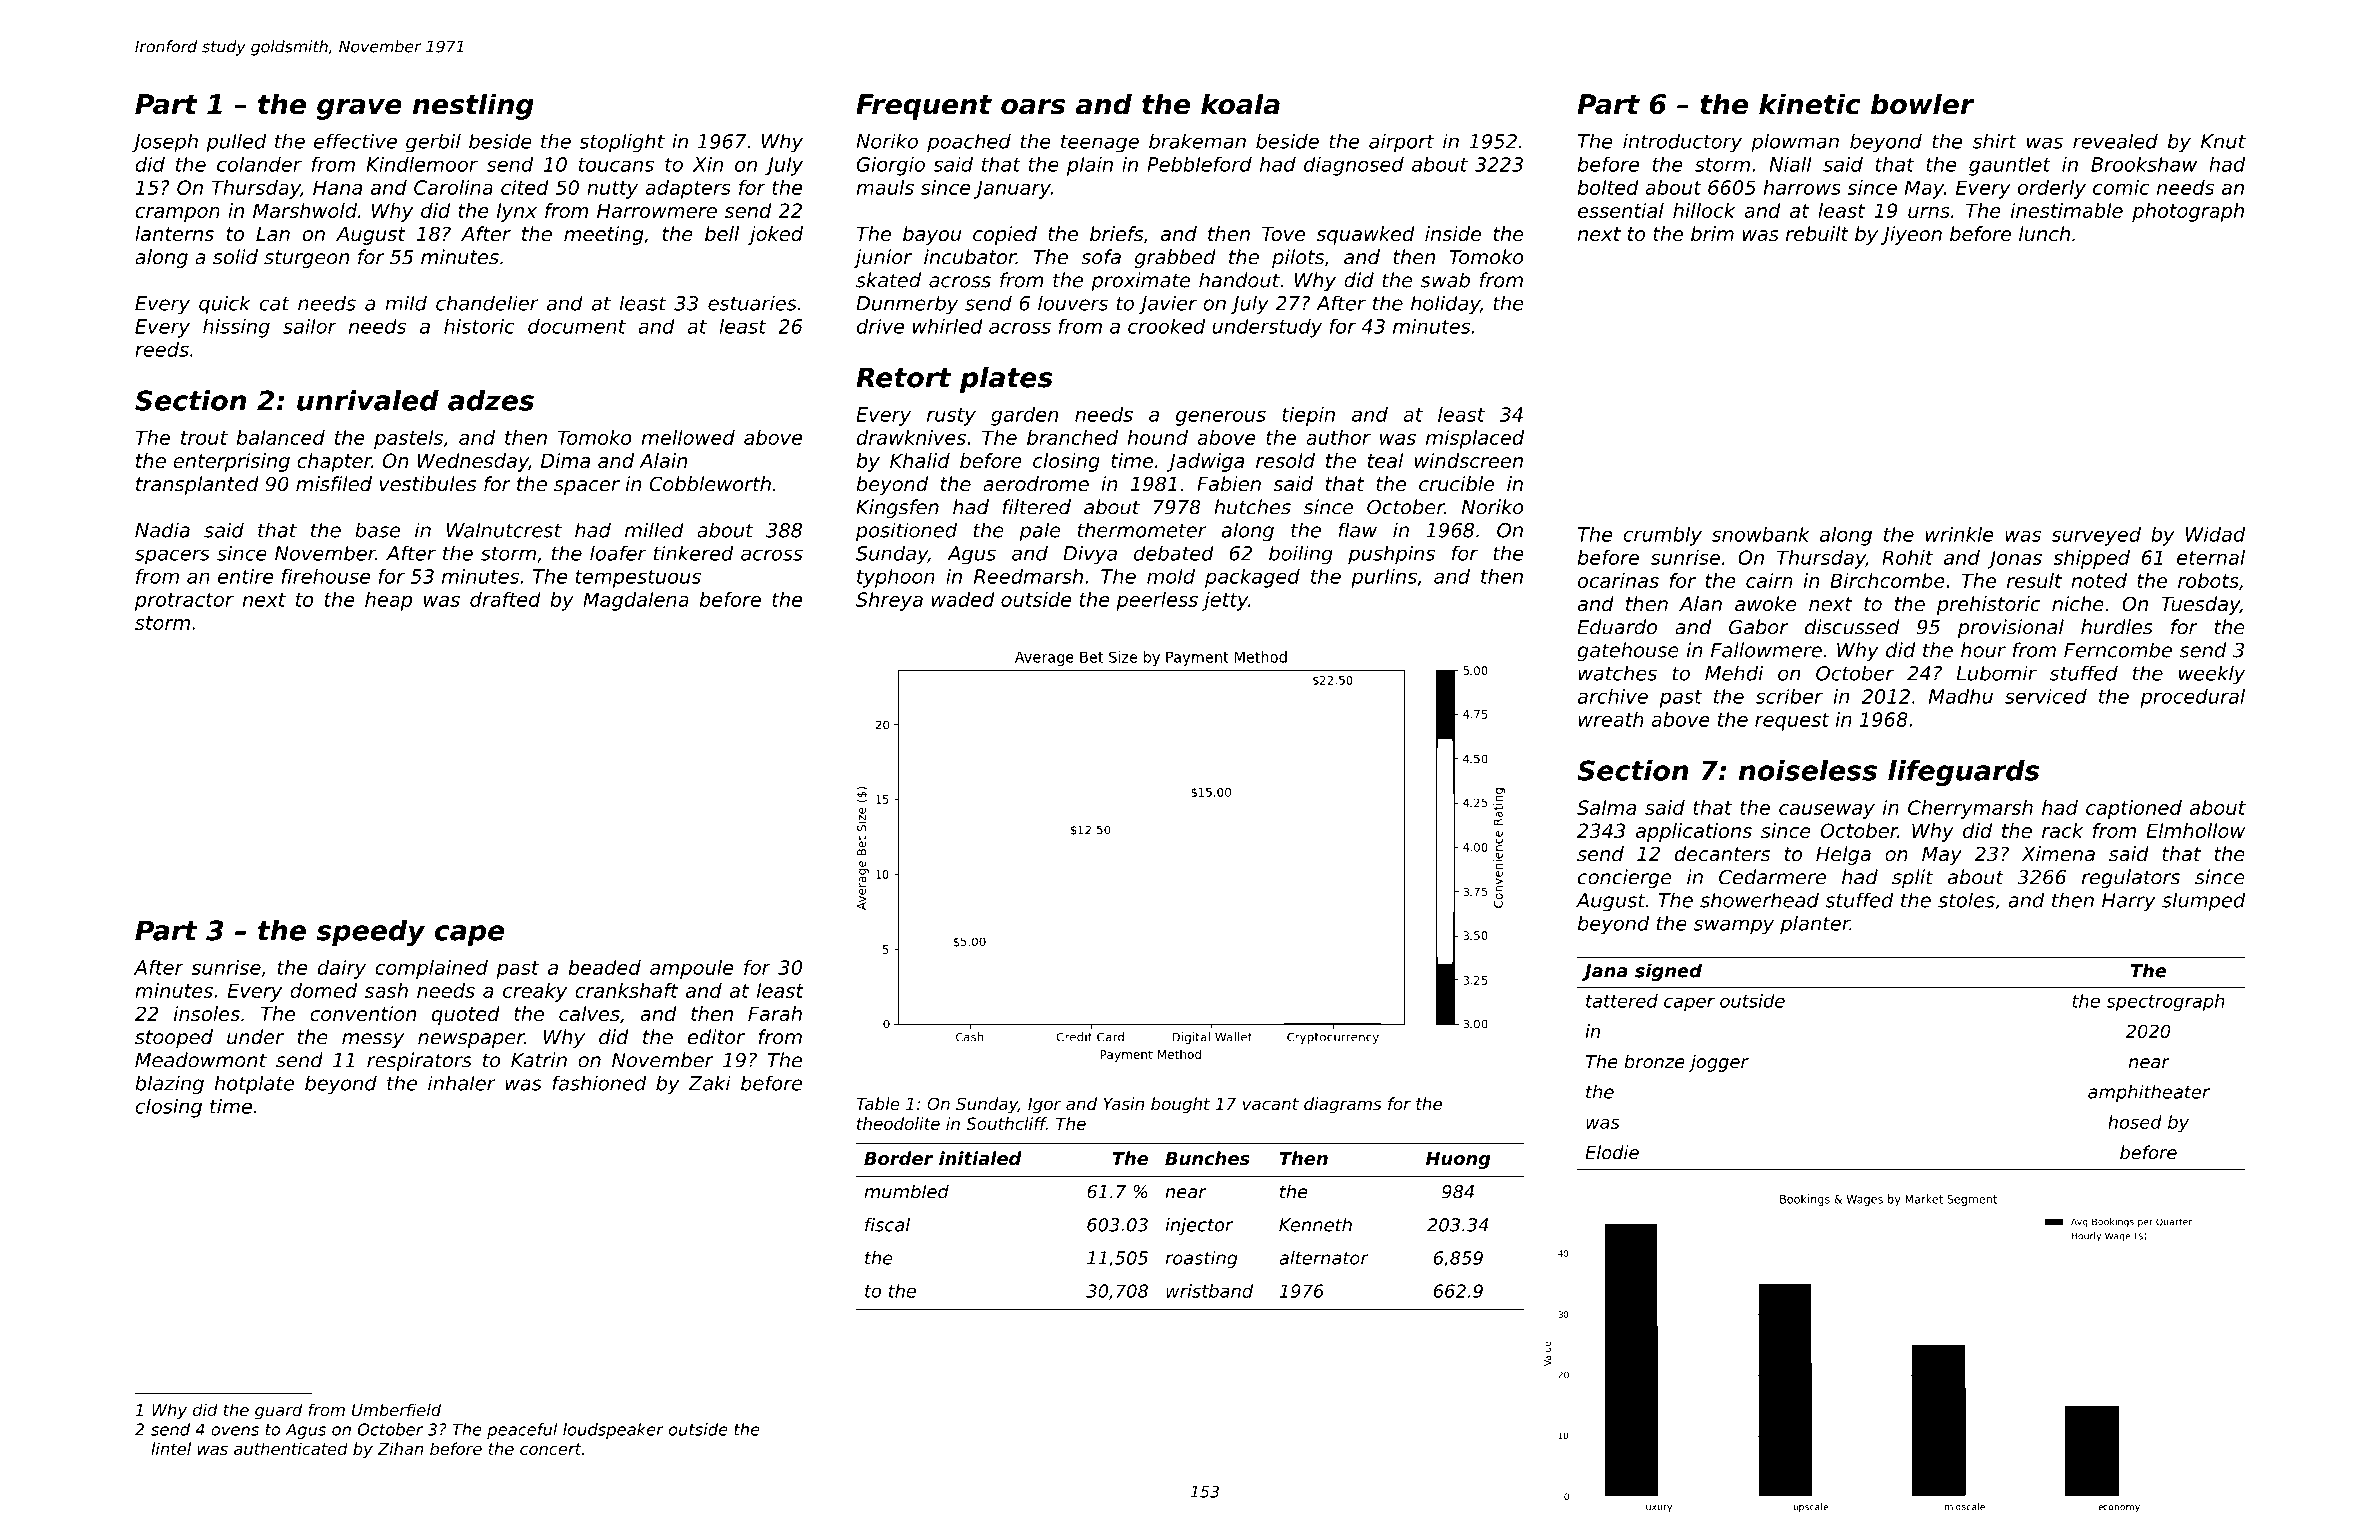 Image resolution: width=2380 pixels, height=1540 pixels. I want to click on brim, so click(1712, 233).
